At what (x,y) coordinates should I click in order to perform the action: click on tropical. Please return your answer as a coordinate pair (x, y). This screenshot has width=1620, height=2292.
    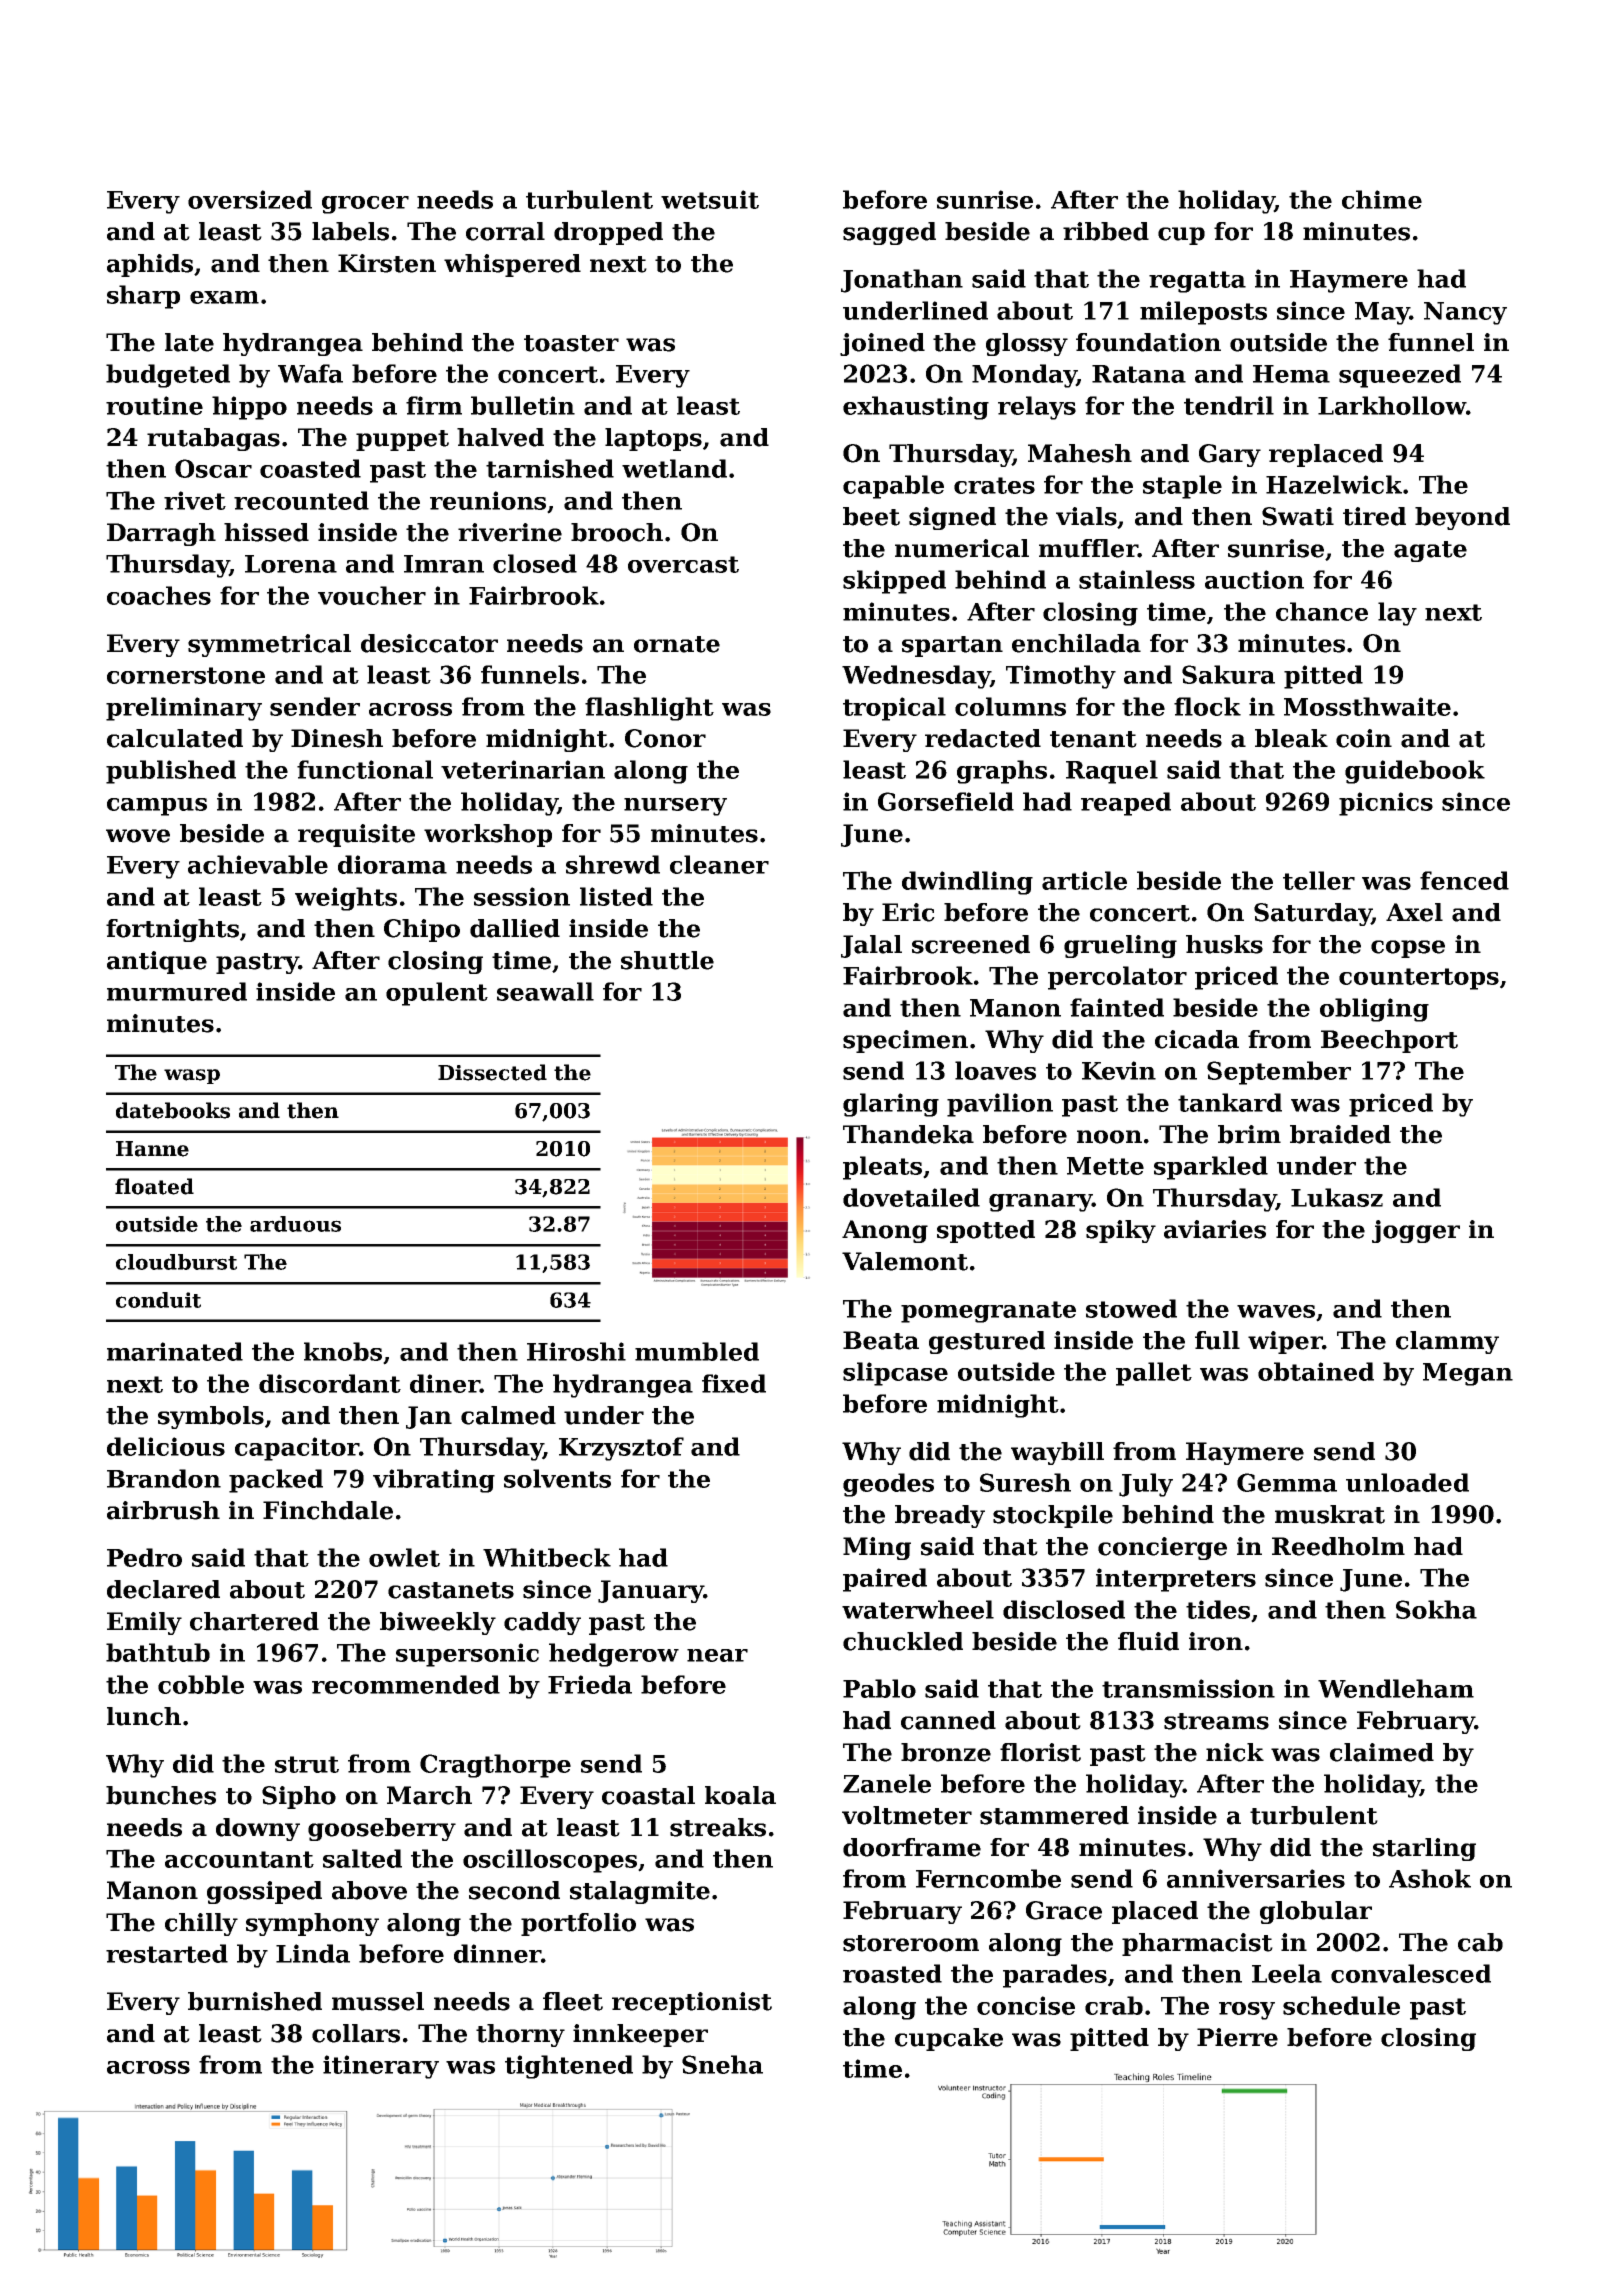
    Looking at the image, I should click on (894, 709).
